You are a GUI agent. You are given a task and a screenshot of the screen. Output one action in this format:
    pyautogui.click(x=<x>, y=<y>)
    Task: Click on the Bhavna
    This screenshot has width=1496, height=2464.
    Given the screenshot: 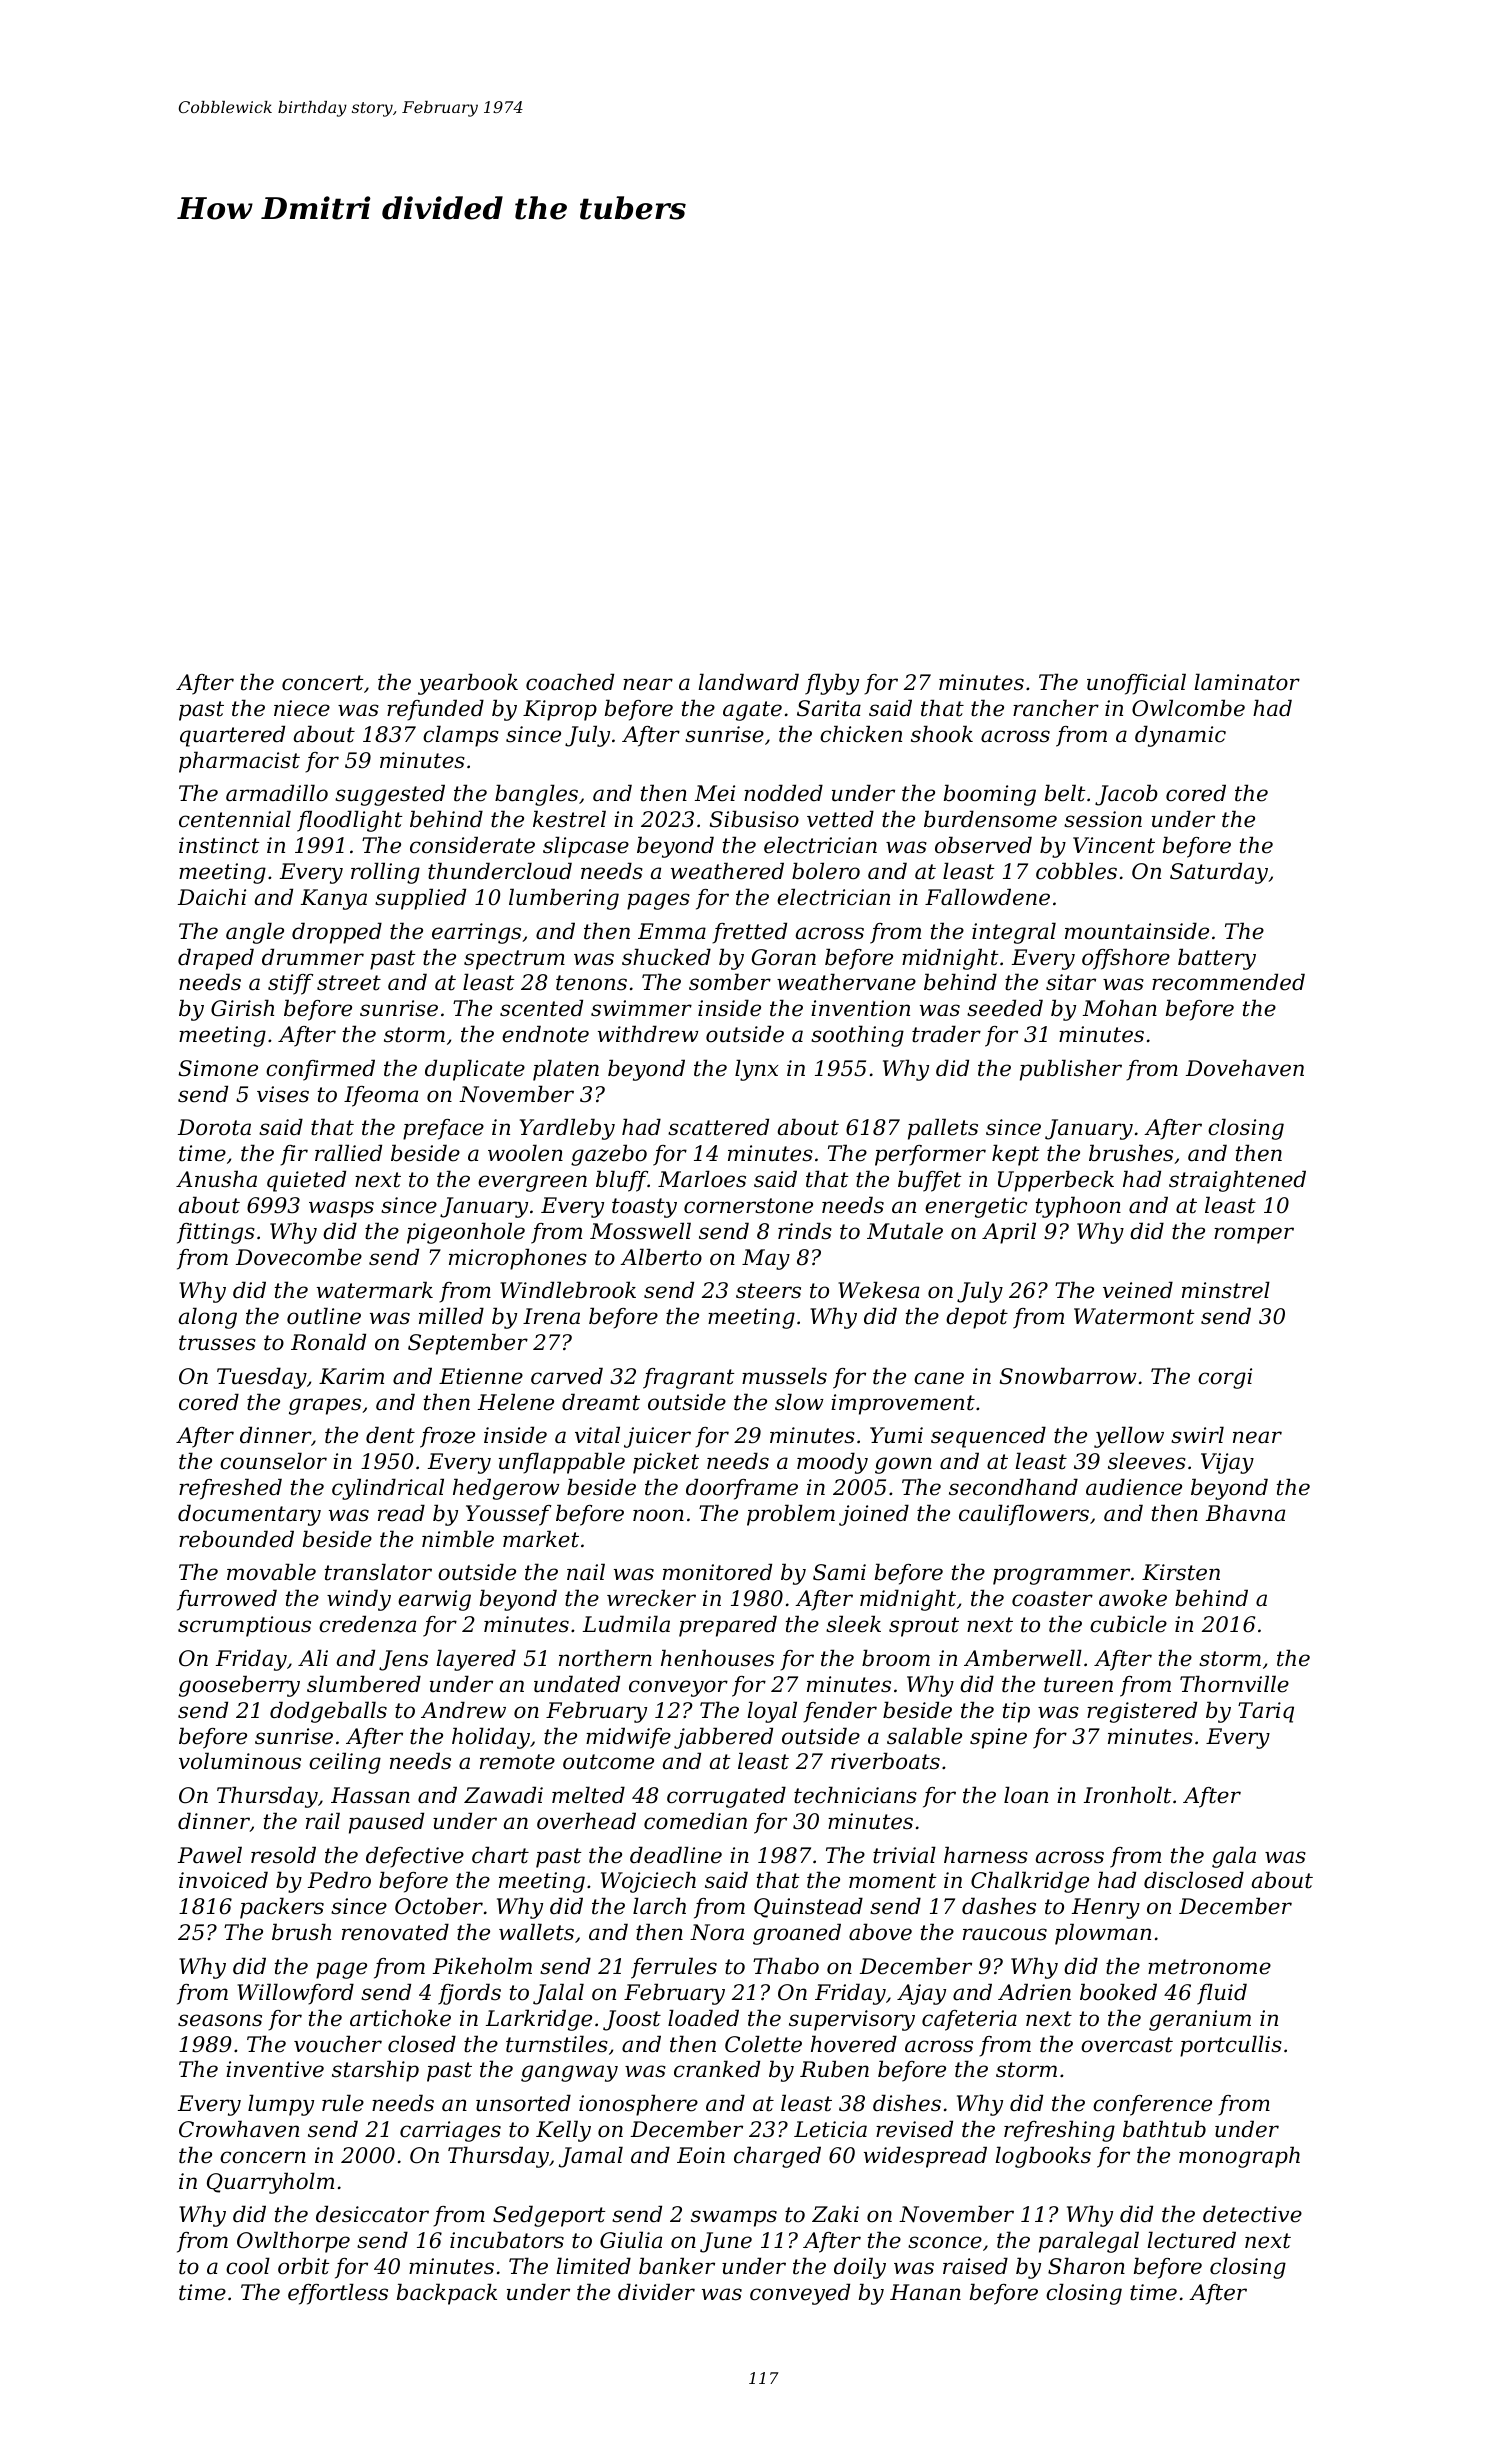 What is the action you would take?
    pyautogui.click(x=1245, y=1513)
